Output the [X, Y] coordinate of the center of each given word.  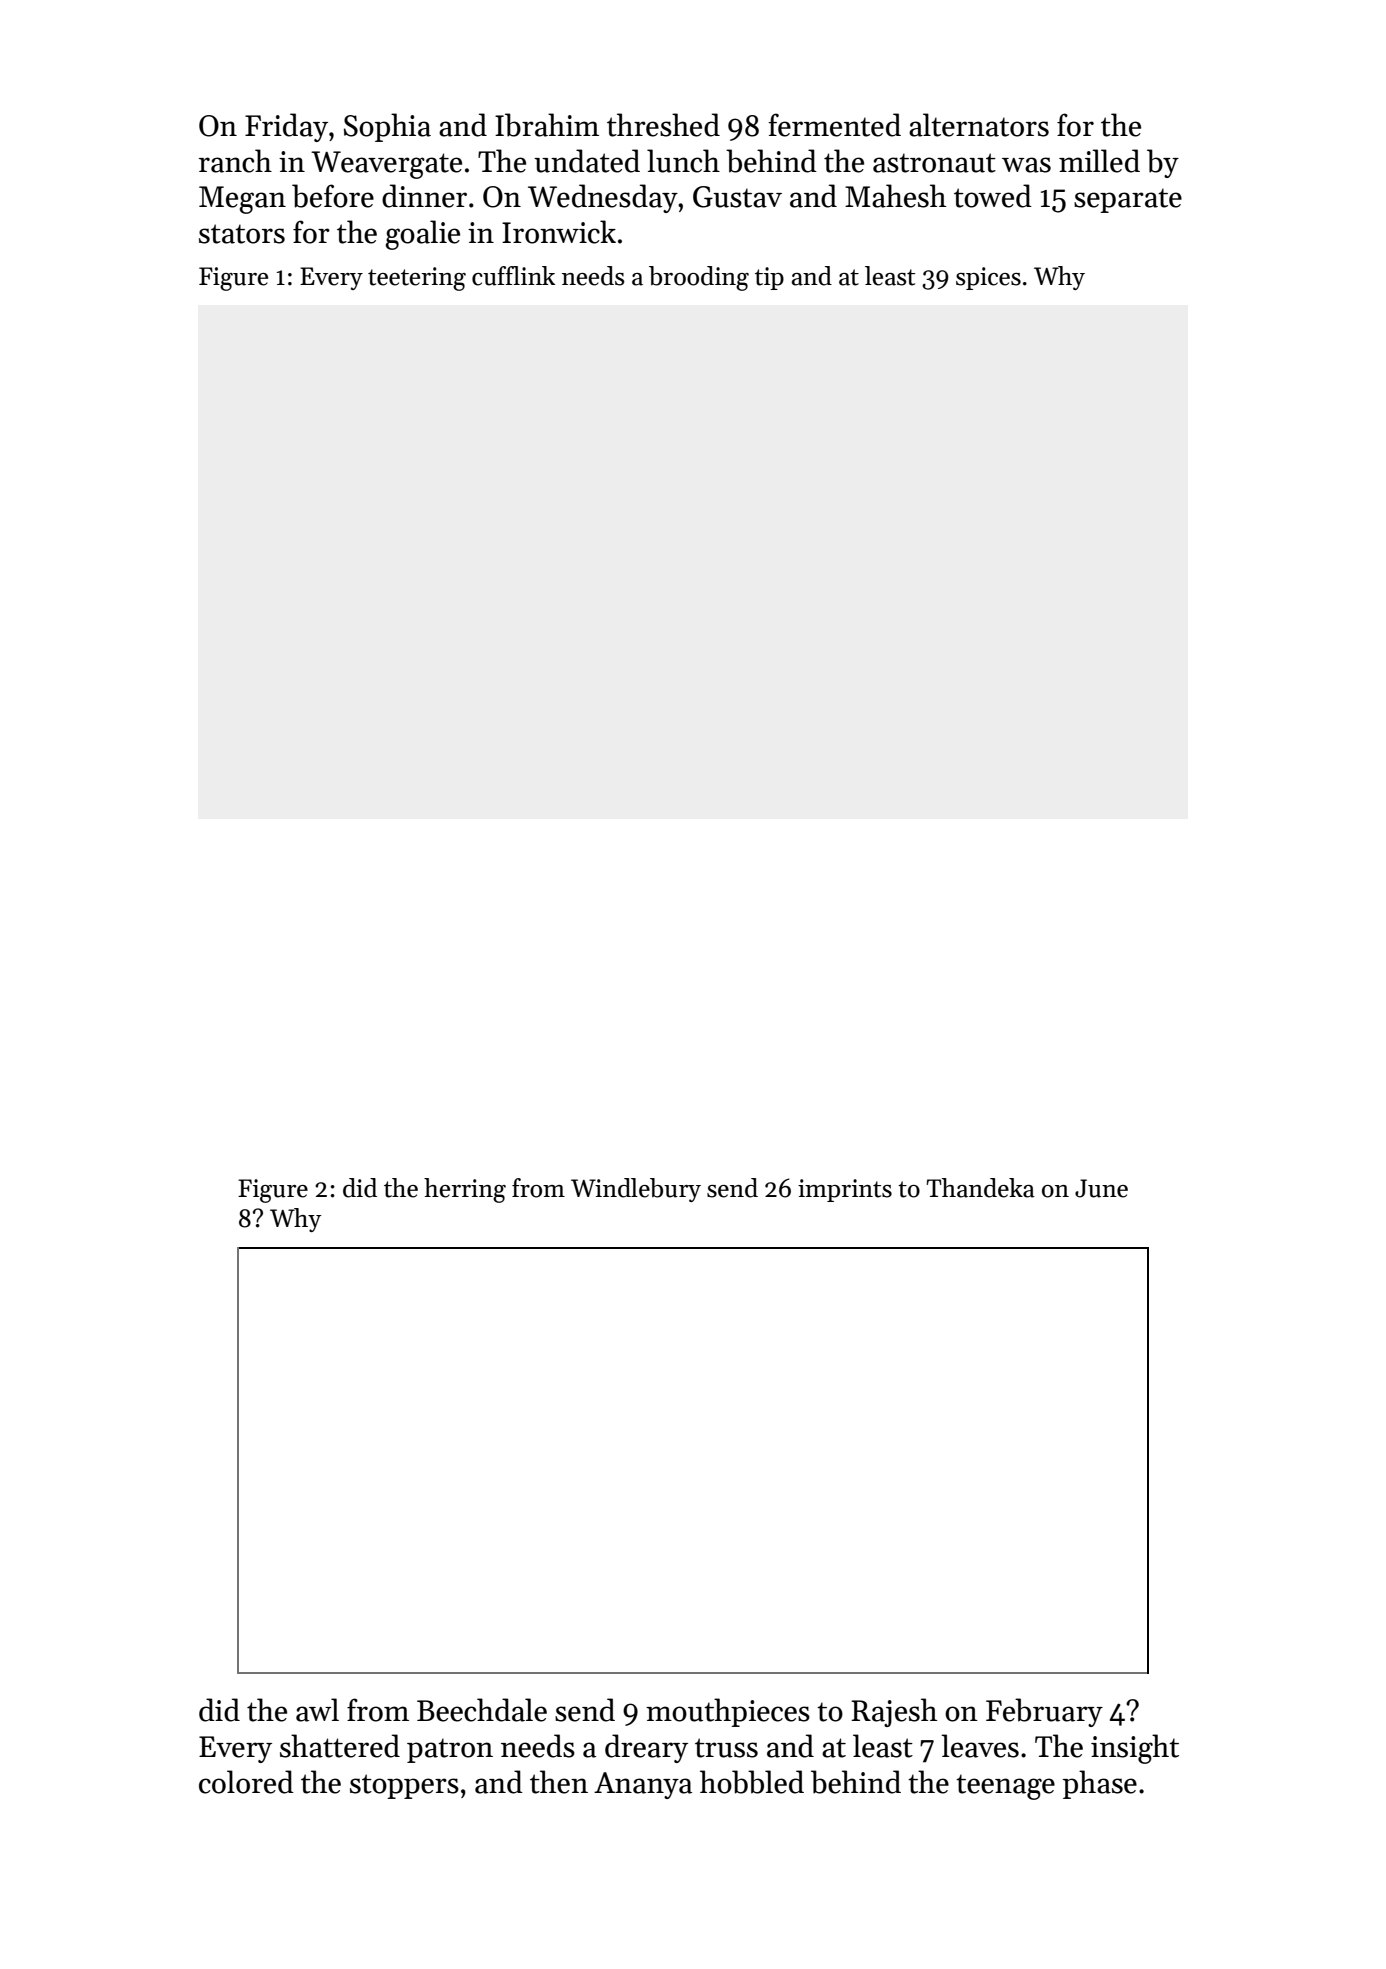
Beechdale [482, 1710]
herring [465, 1190]
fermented [835, 125]
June [1101, 1188]
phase [1100, 1784]
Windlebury [636, 1190]
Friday [286, 127]
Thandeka [981, 1188]
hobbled [752, 1782]
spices [988, 278]
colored [246, 1782]
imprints [845, 1190]
